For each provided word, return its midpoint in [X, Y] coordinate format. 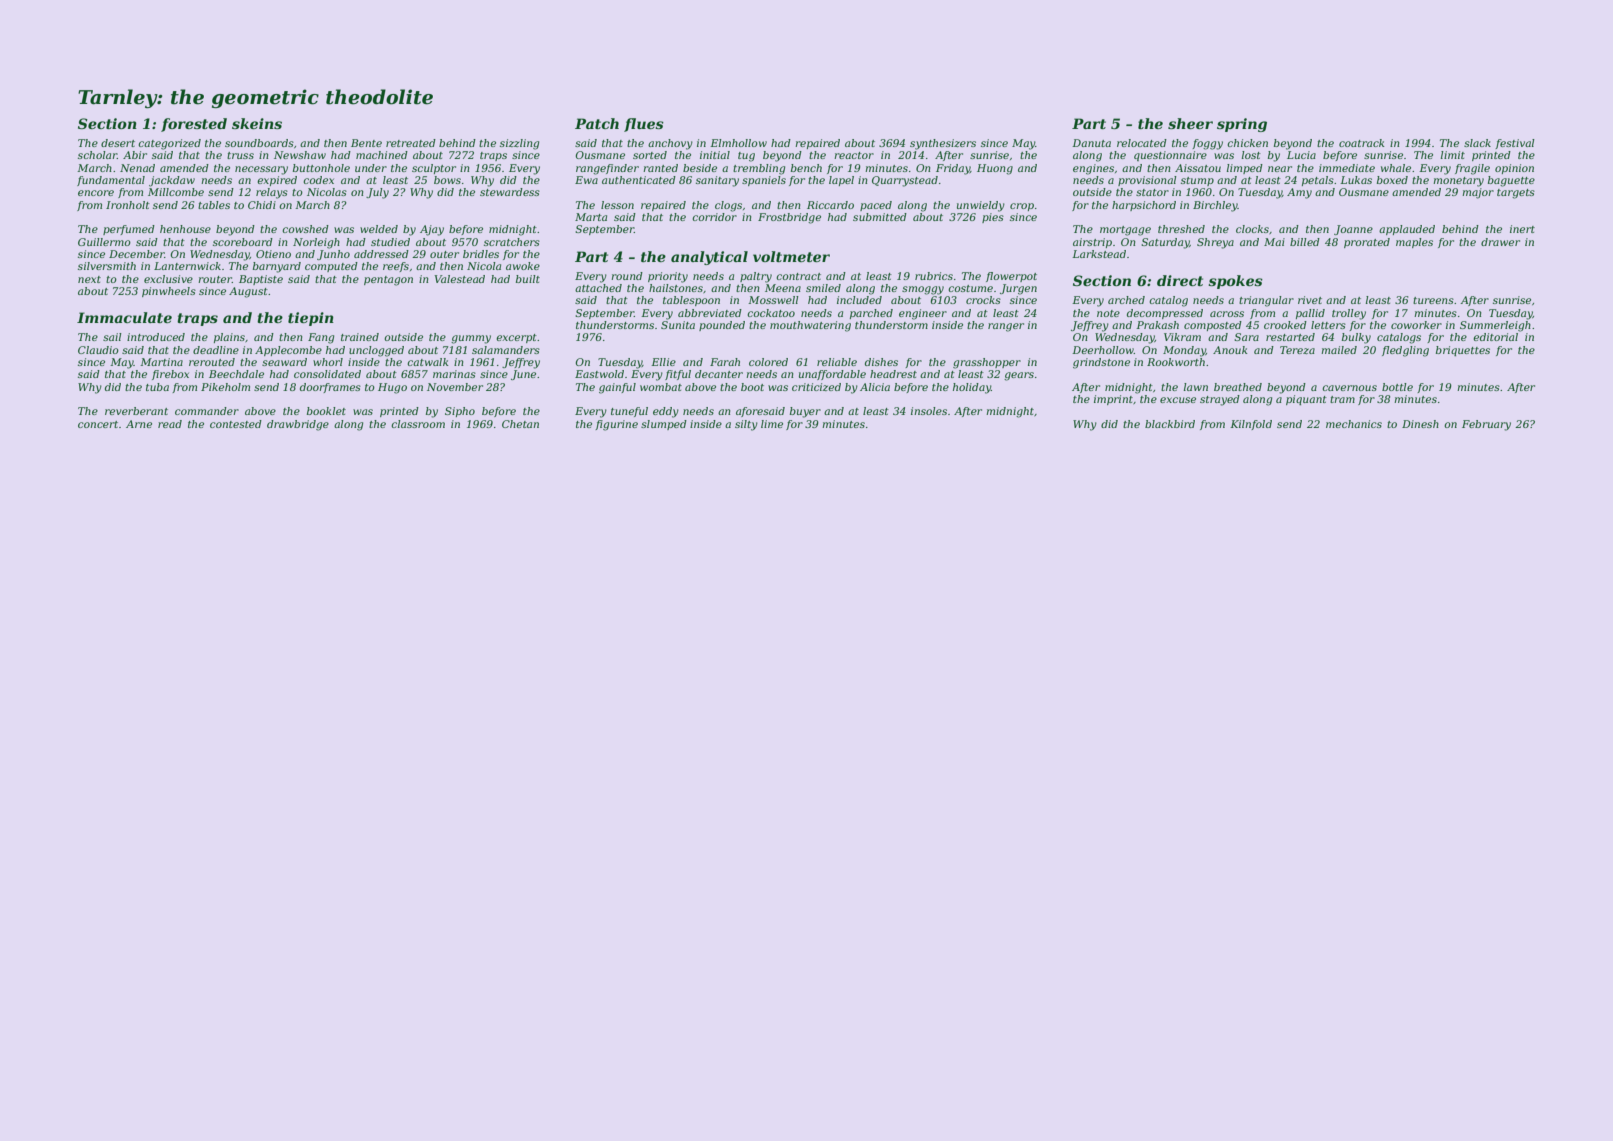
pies [993, 218]
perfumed [129, 230]
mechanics [1354, 424]
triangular [1266, 301]
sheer [1190, 123]
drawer [1500, 242]
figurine [616, 425]
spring [1242, 125]
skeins [257, 123]
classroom [418, 424]
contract [798, 276]
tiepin [311, 319]
